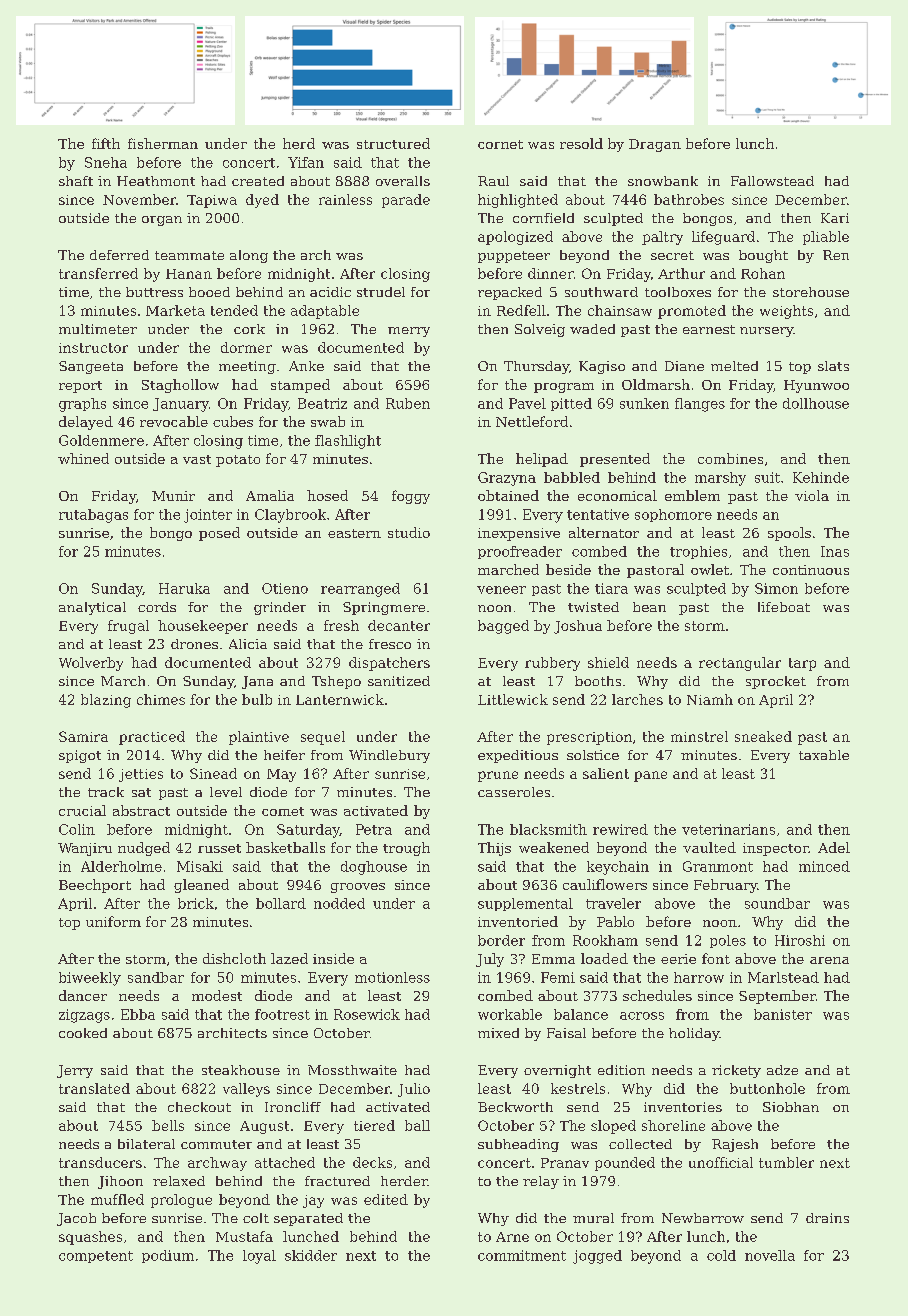  What do you see at coordinates (514, 792) in the document?
I see `casseroles` at bounding box center [514, 792].
